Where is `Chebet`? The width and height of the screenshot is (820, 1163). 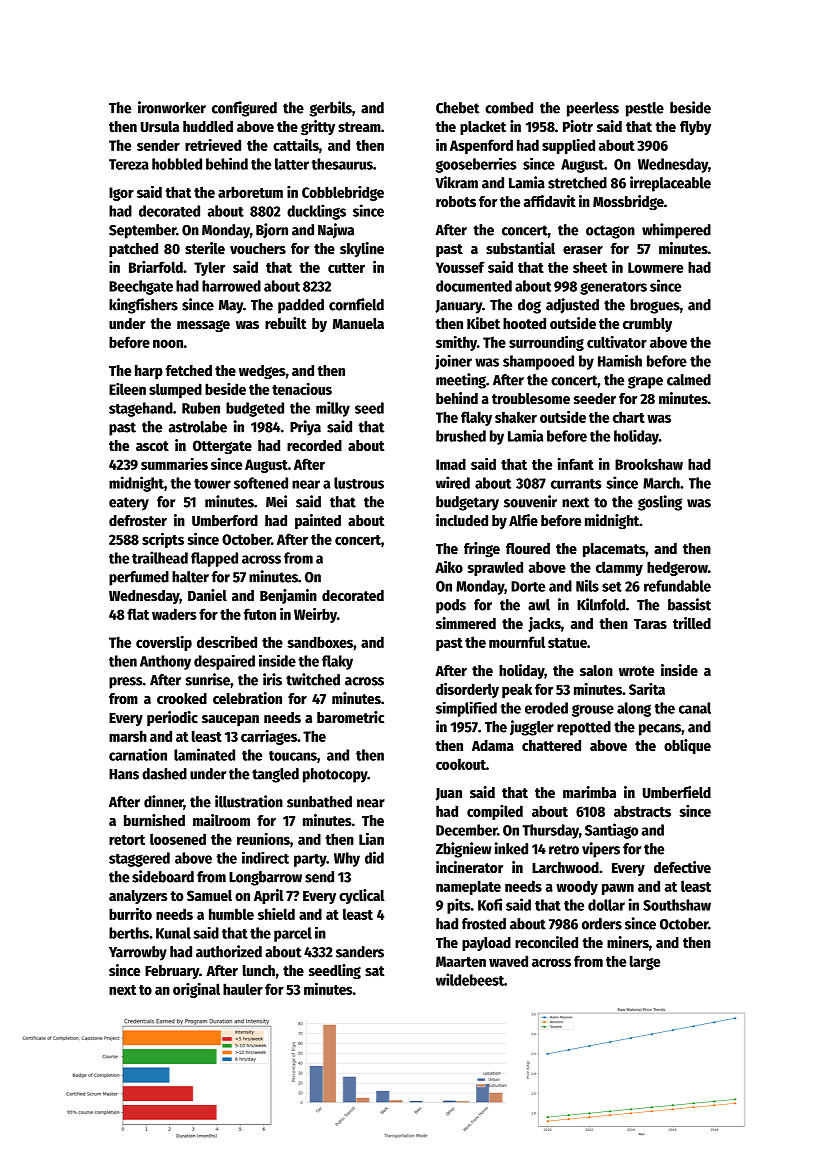
Chebet is located at coordinates (457, 108).
